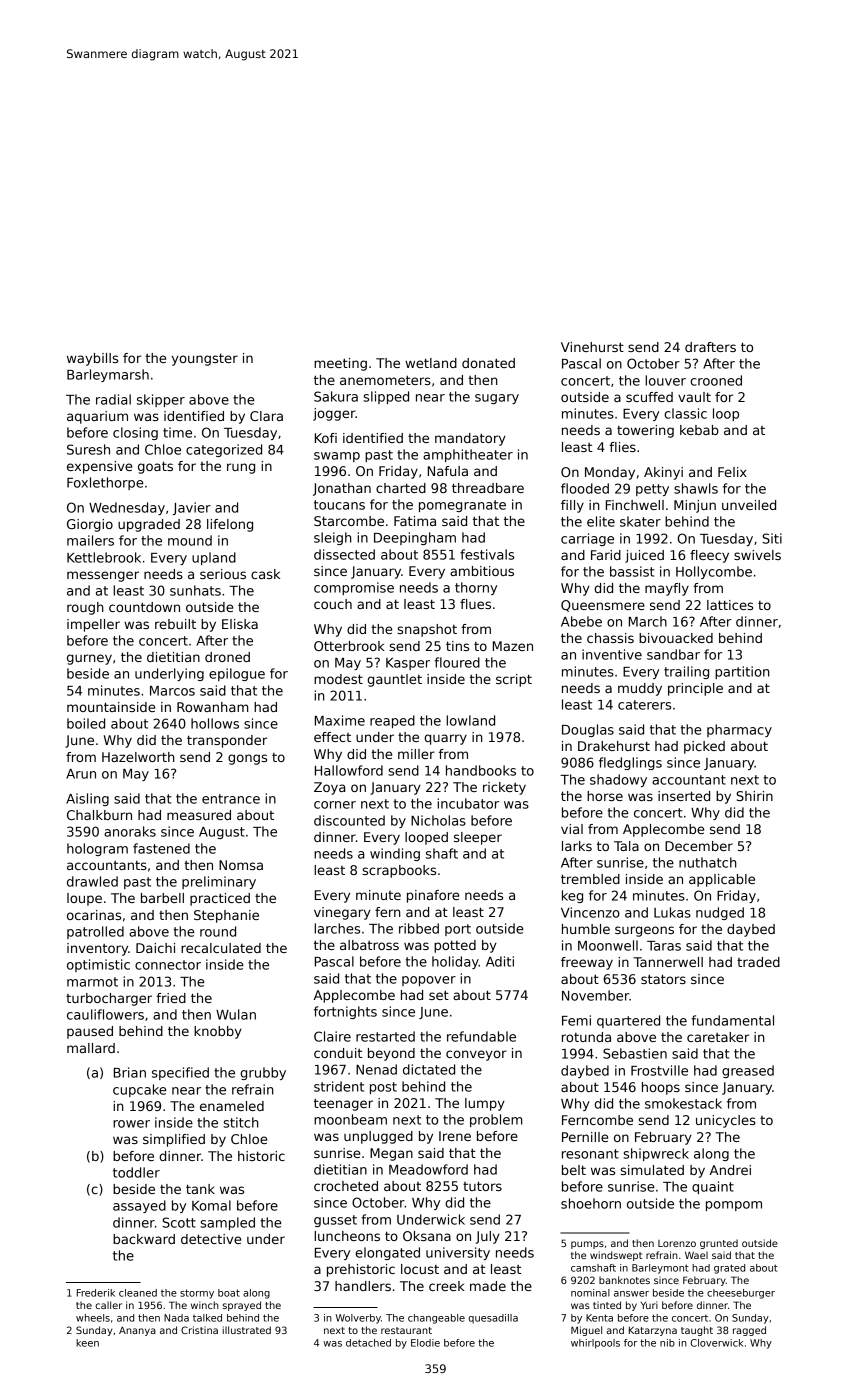 The height and width of the screenshot is (1400, 849). Describe the element at coordinates (87, 1343) in the screenshot. I see `keen` at that location.
